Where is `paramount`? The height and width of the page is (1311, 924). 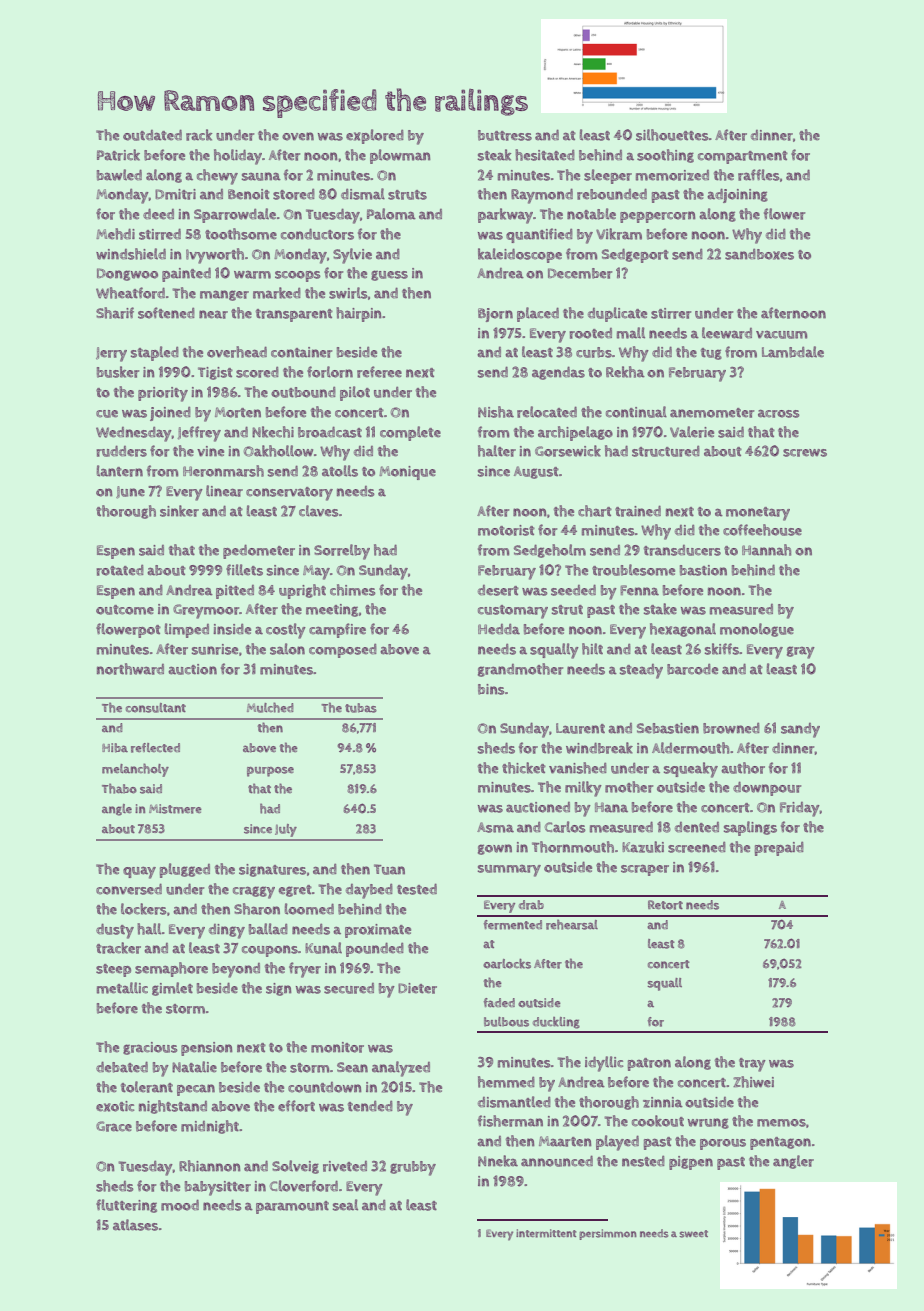 paramount is located at coordinates (292, 1207).
